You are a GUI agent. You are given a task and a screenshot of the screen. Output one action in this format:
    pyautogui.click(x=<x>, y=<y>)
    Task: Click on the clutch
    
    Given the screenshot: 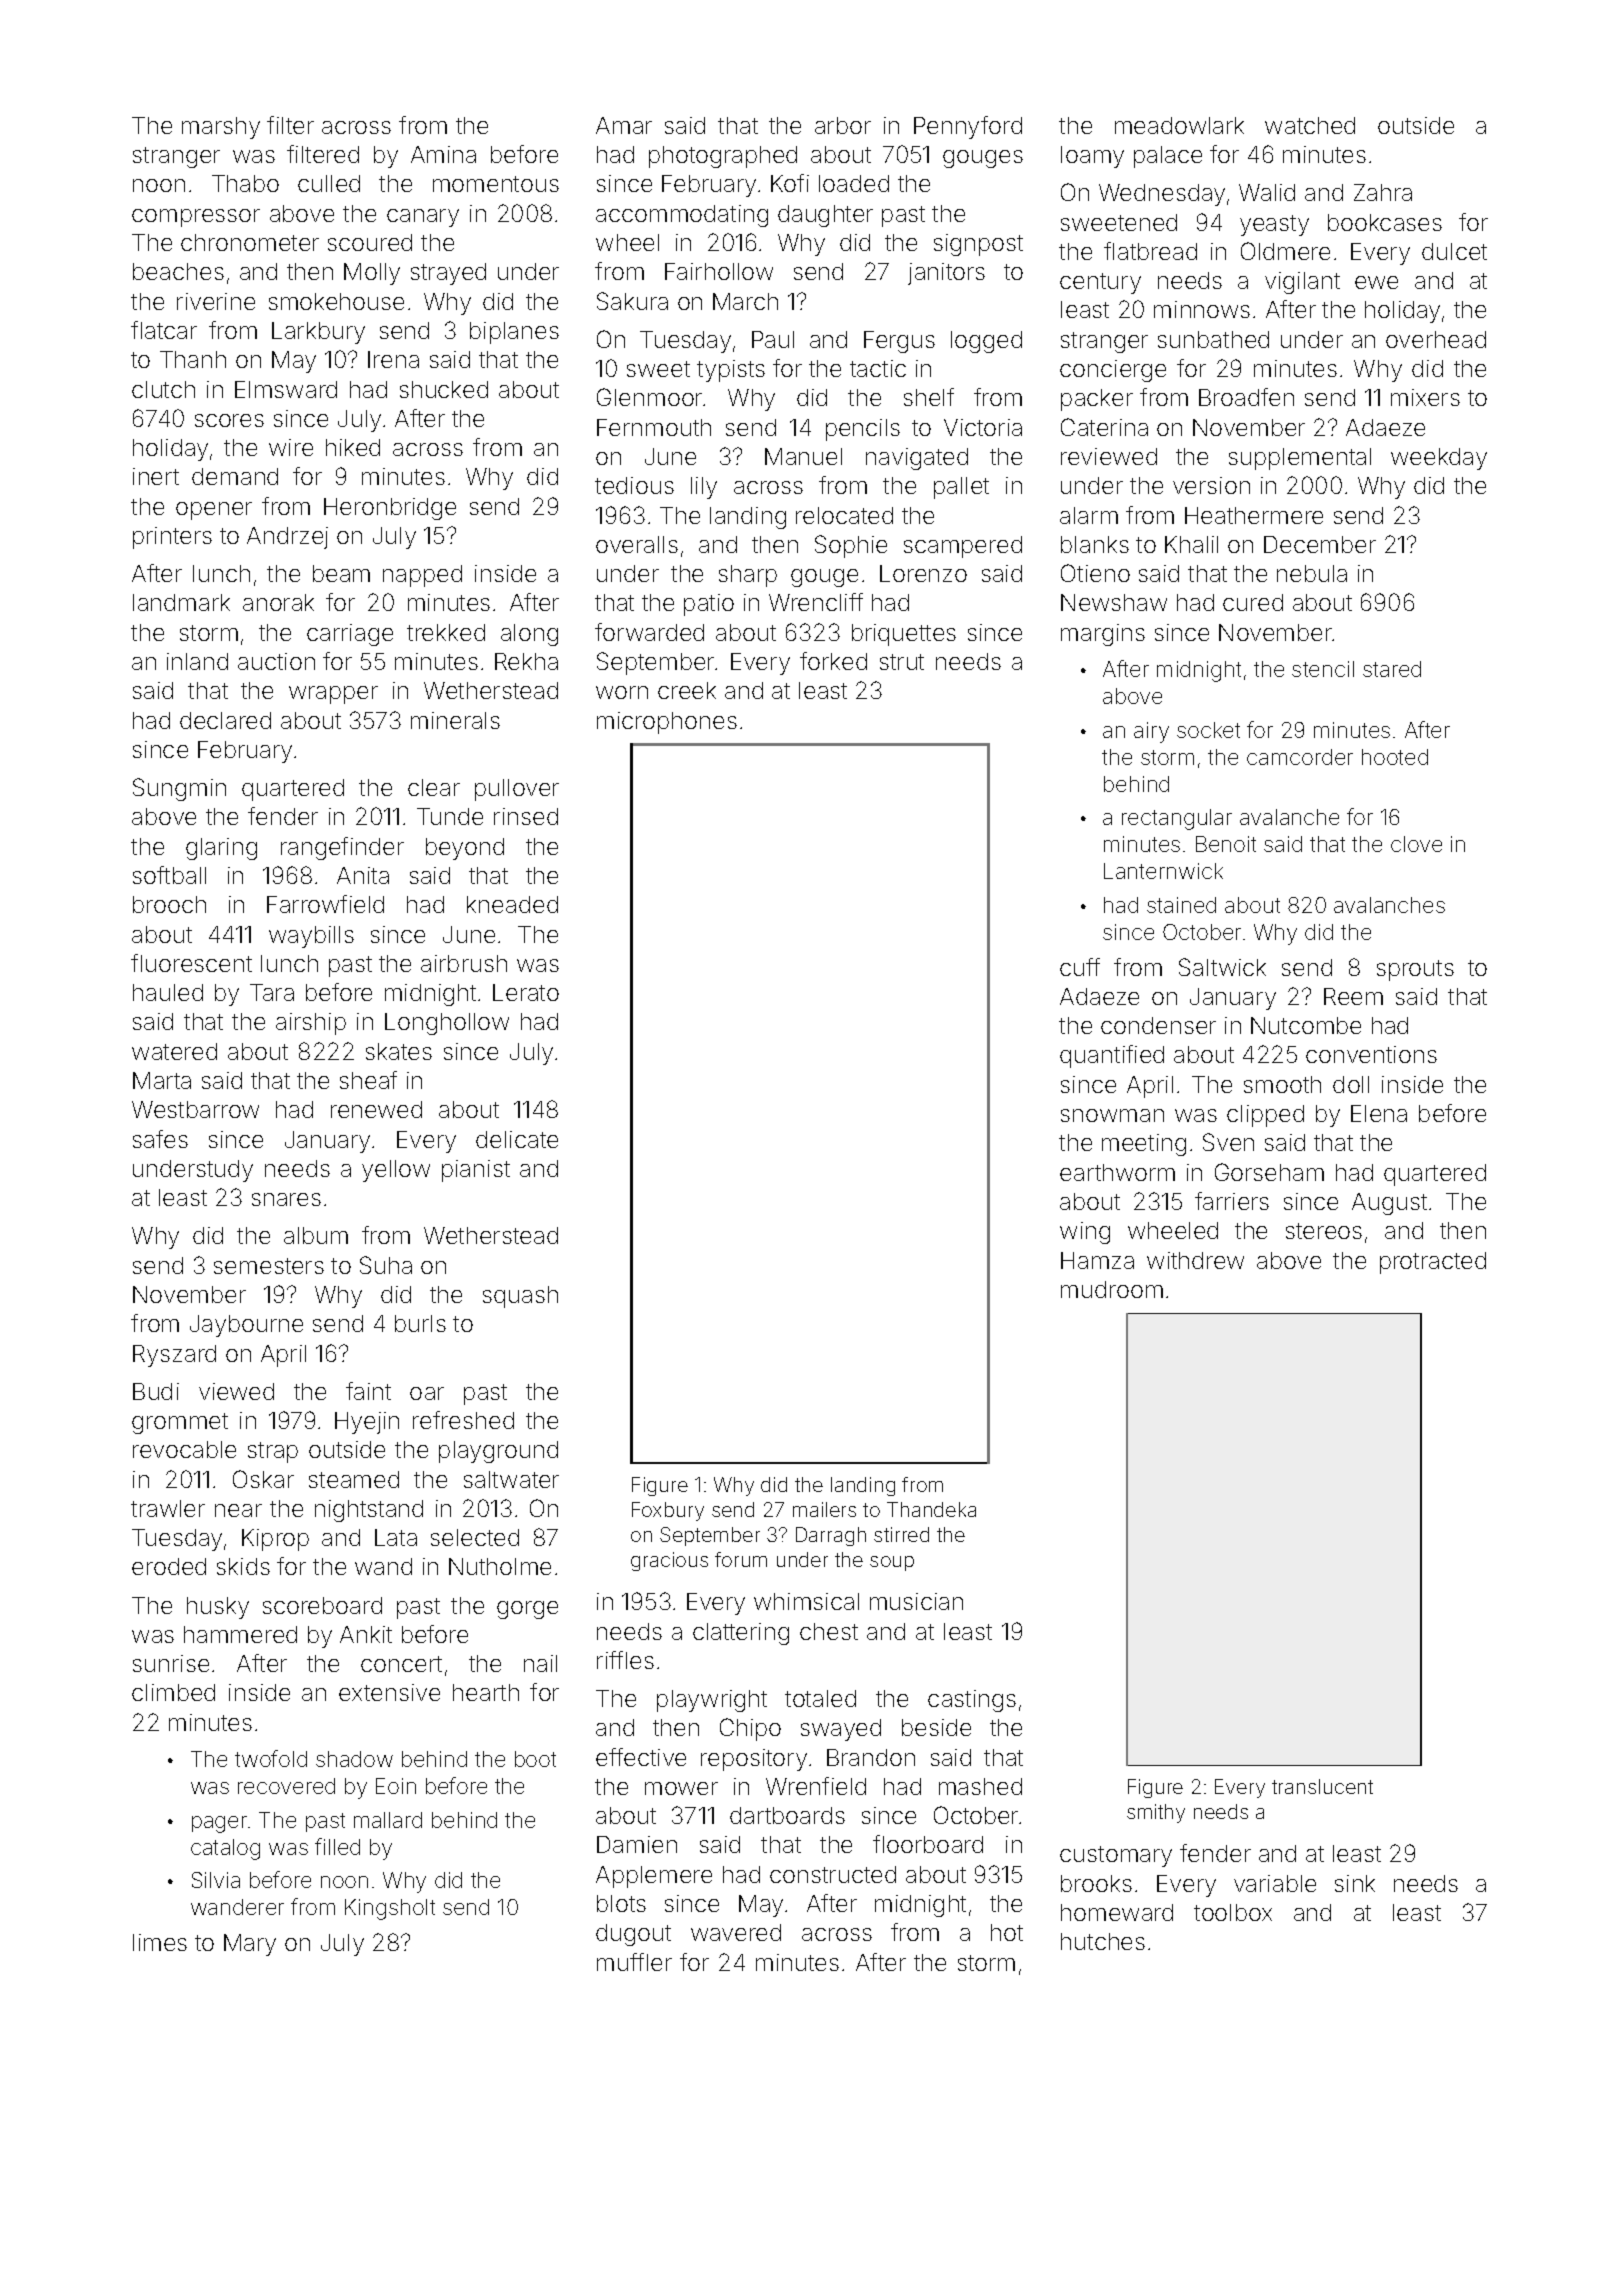 What is the action you would take?
    pyautogui.click(x=163, y=389)
